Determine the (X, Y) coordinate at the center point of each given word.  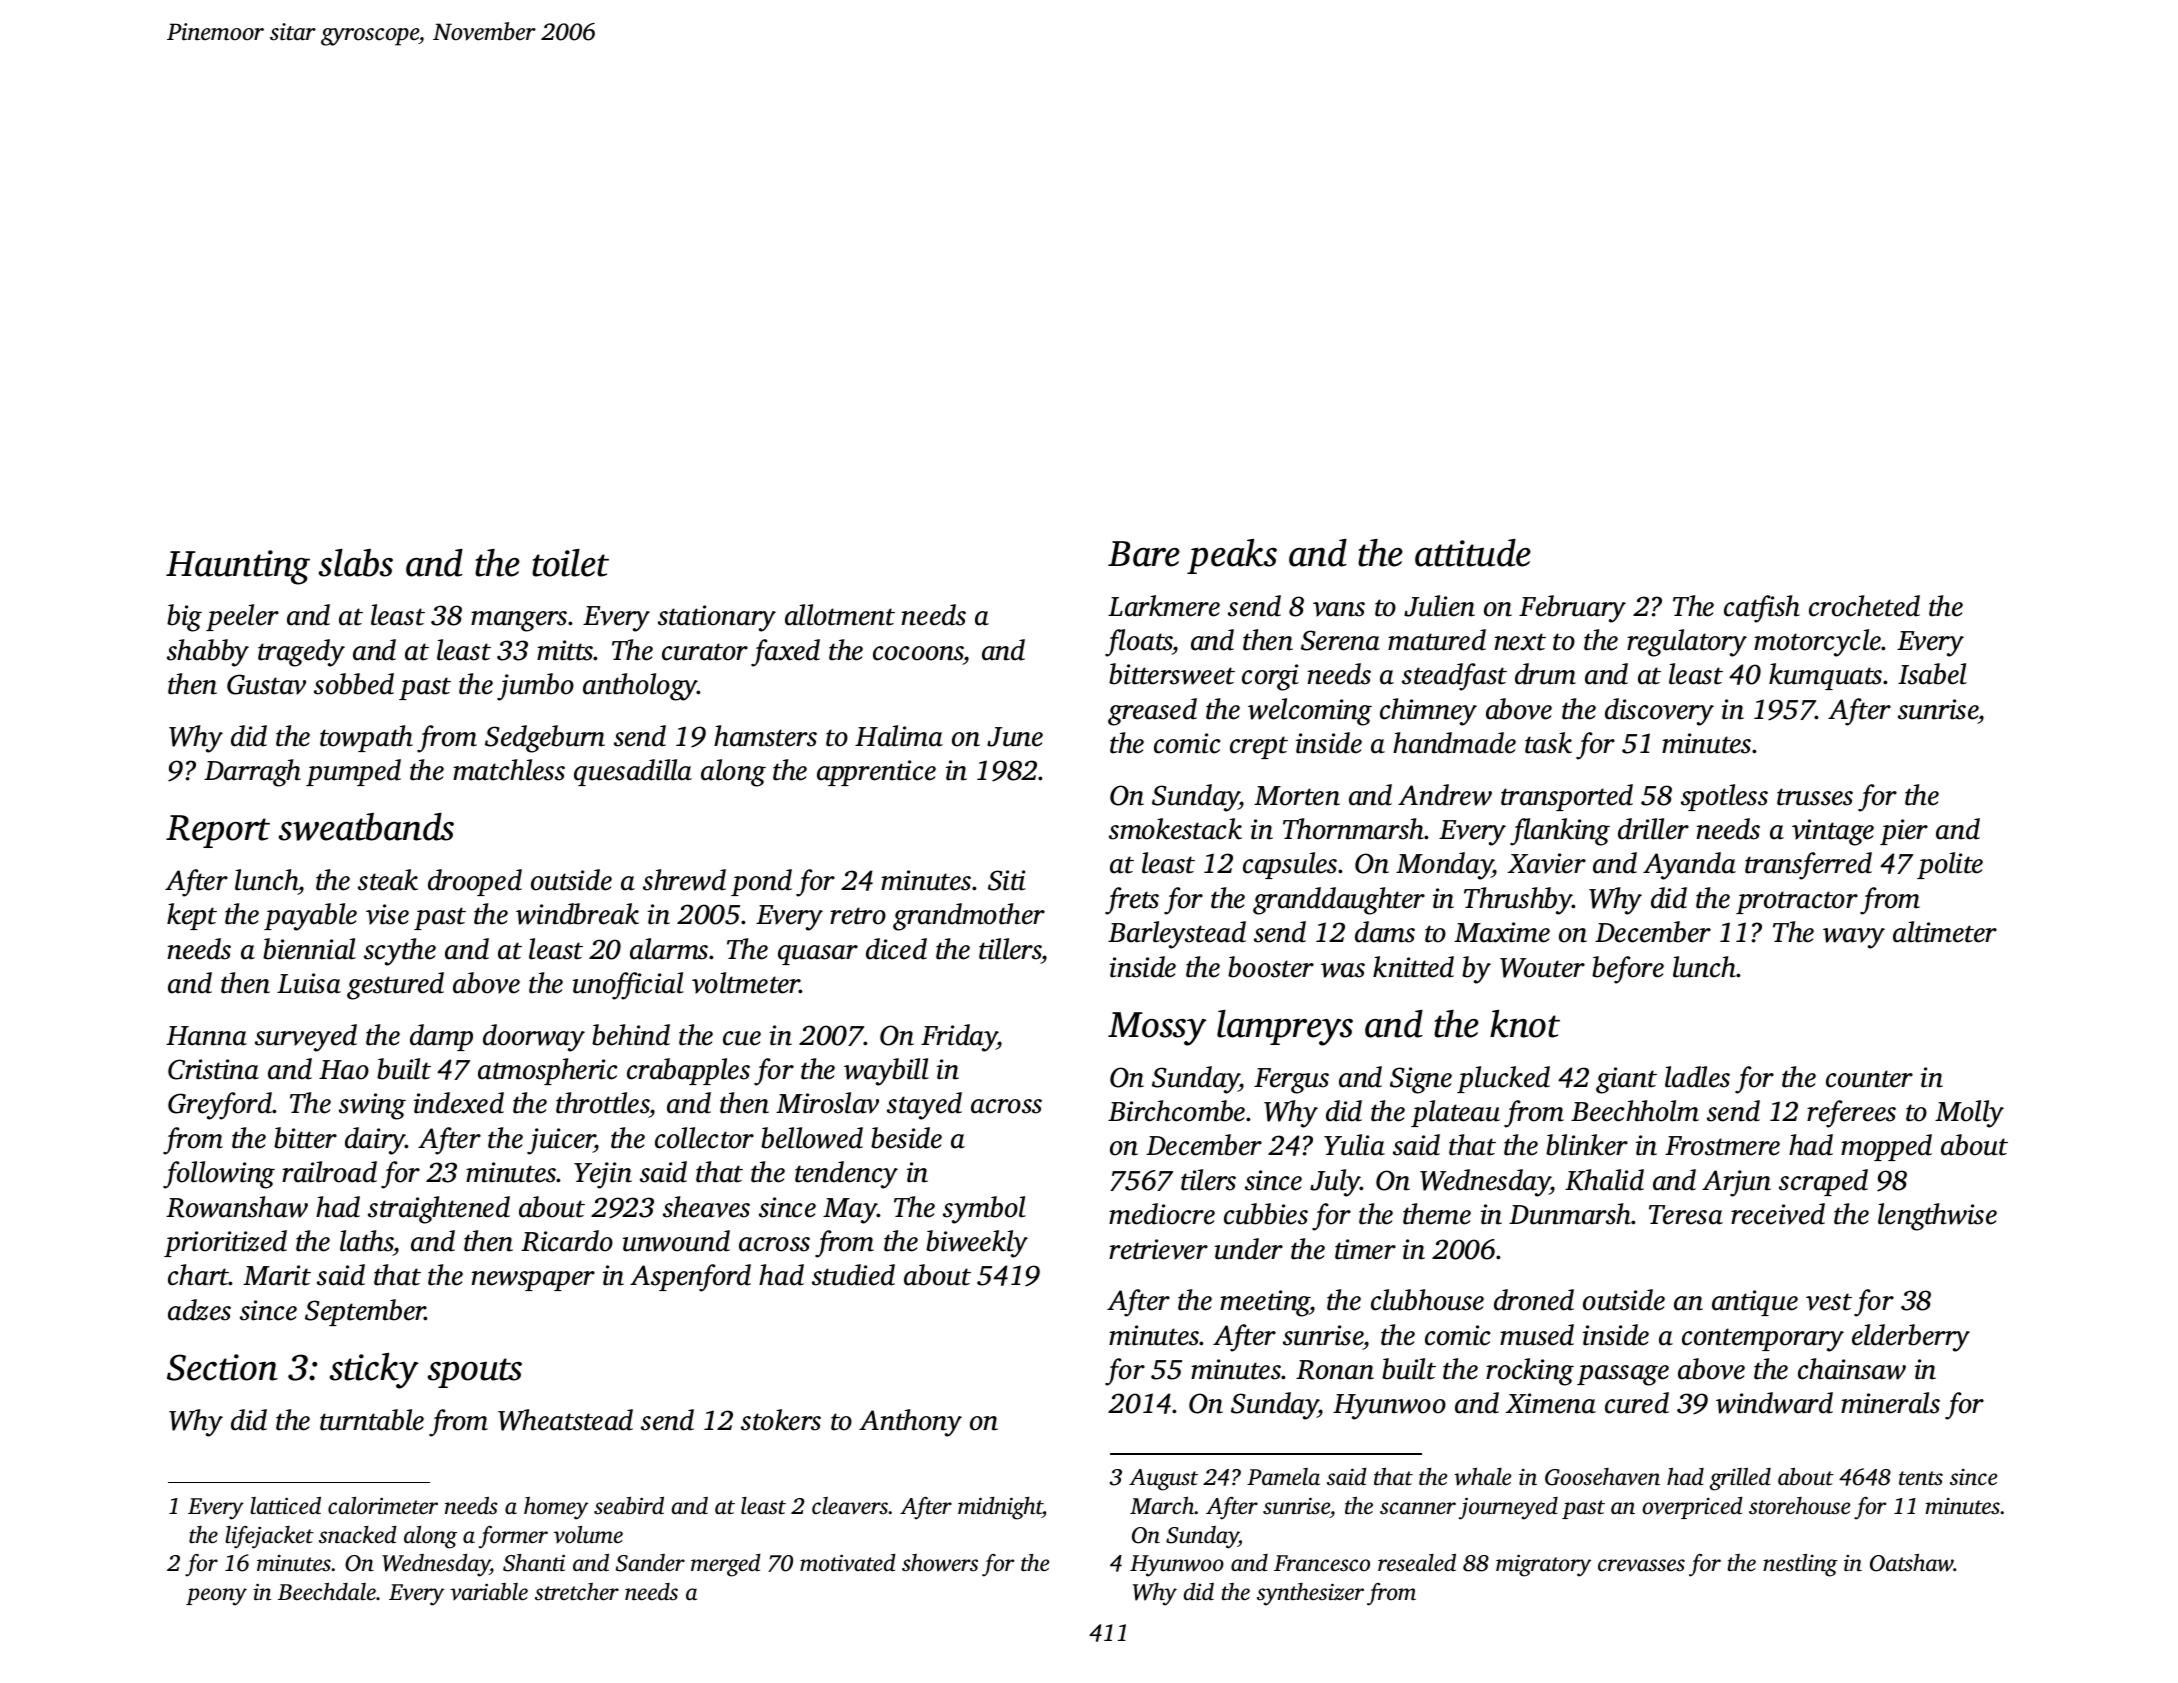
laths (367, 1241)
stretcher (577, 1592)
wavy (1854, 938)
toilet (570, 563)
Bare (1144, 554)
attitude (1473, 553)
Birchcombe (1176, 1111)
